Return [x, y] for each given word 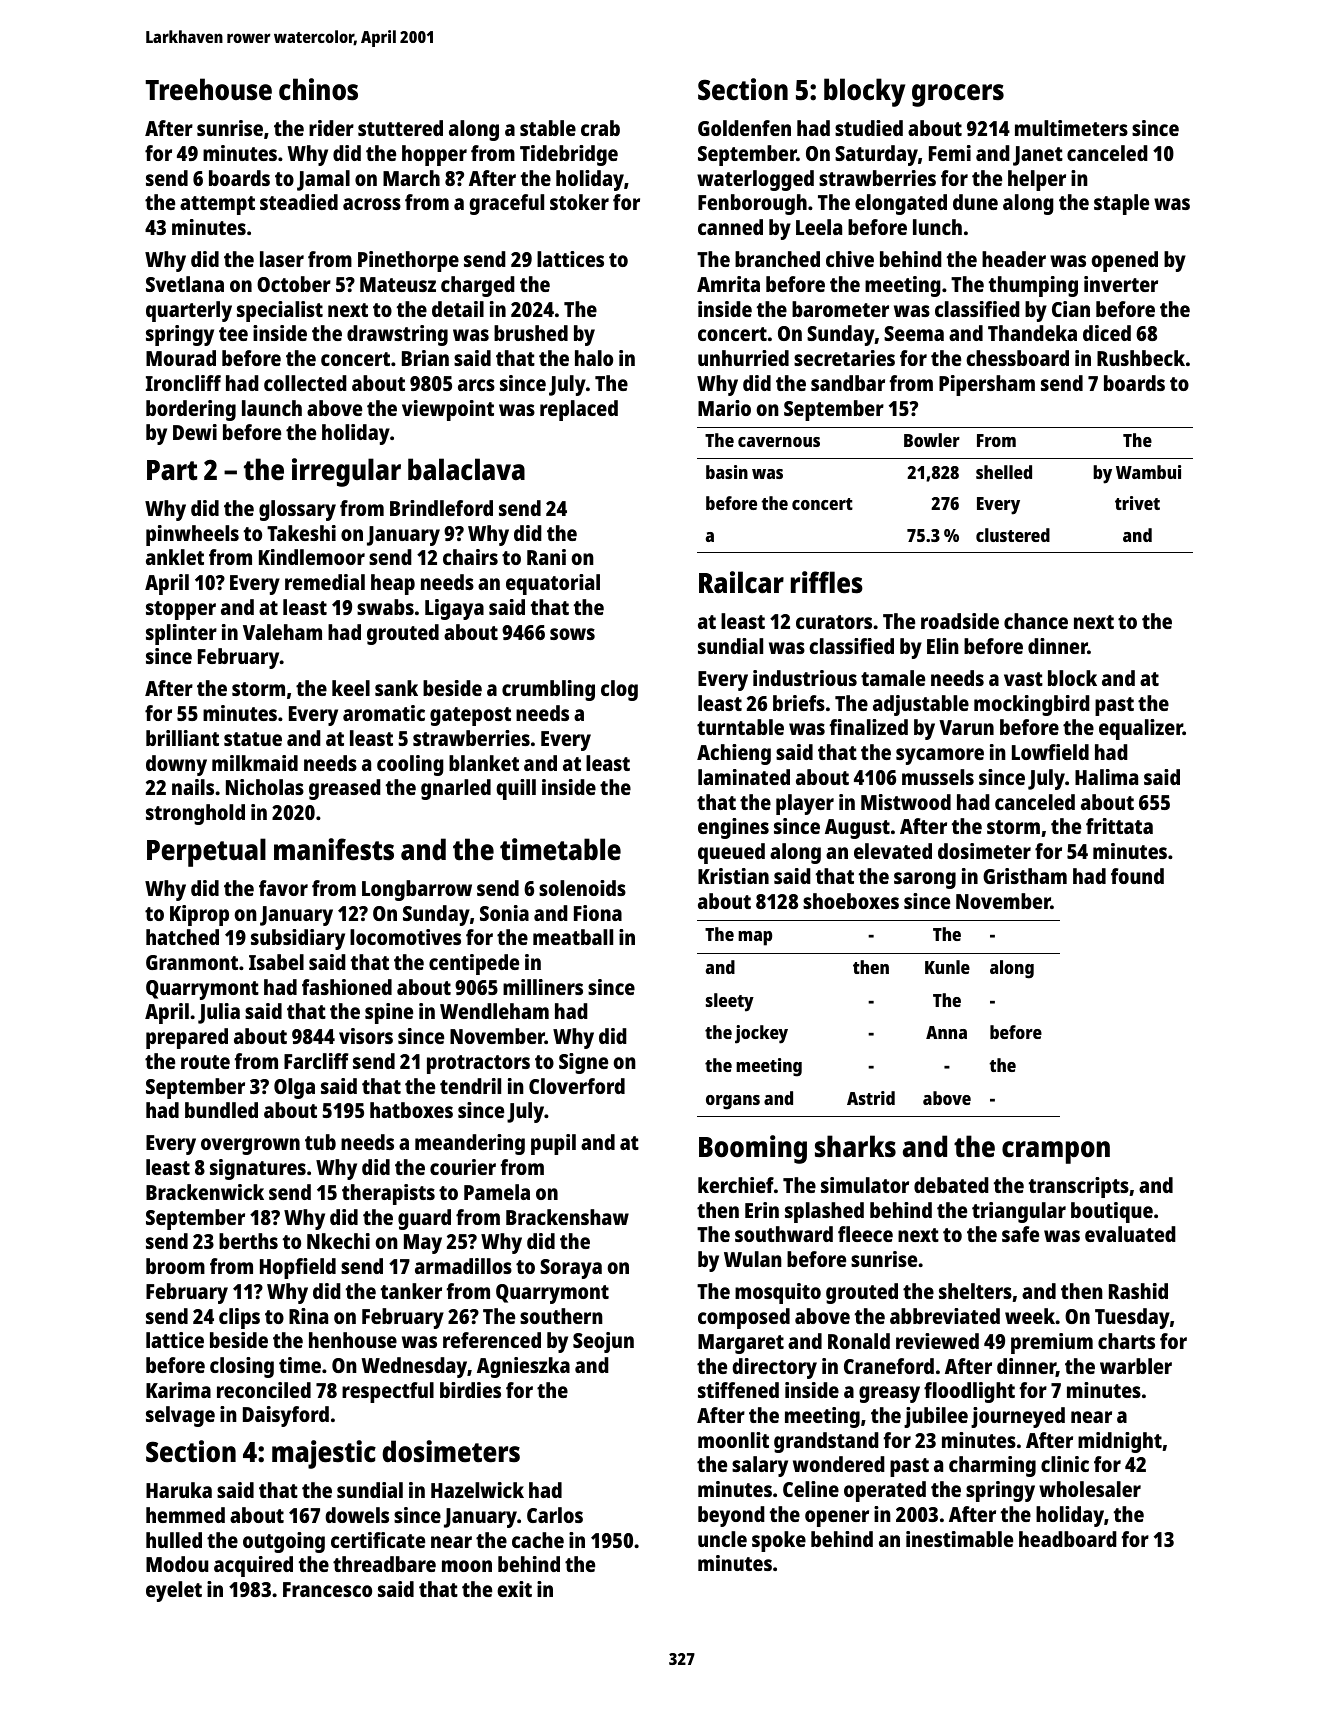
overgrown [250, 1146]
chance [1036, 621]
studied [869, 128]
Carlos [555, 1515]
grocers [958, 95]
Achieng [734, 754]
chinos [318, 89]
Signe [583, 1063]
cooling [410, 765]
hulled [174, 1540]
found [1137, 876]
